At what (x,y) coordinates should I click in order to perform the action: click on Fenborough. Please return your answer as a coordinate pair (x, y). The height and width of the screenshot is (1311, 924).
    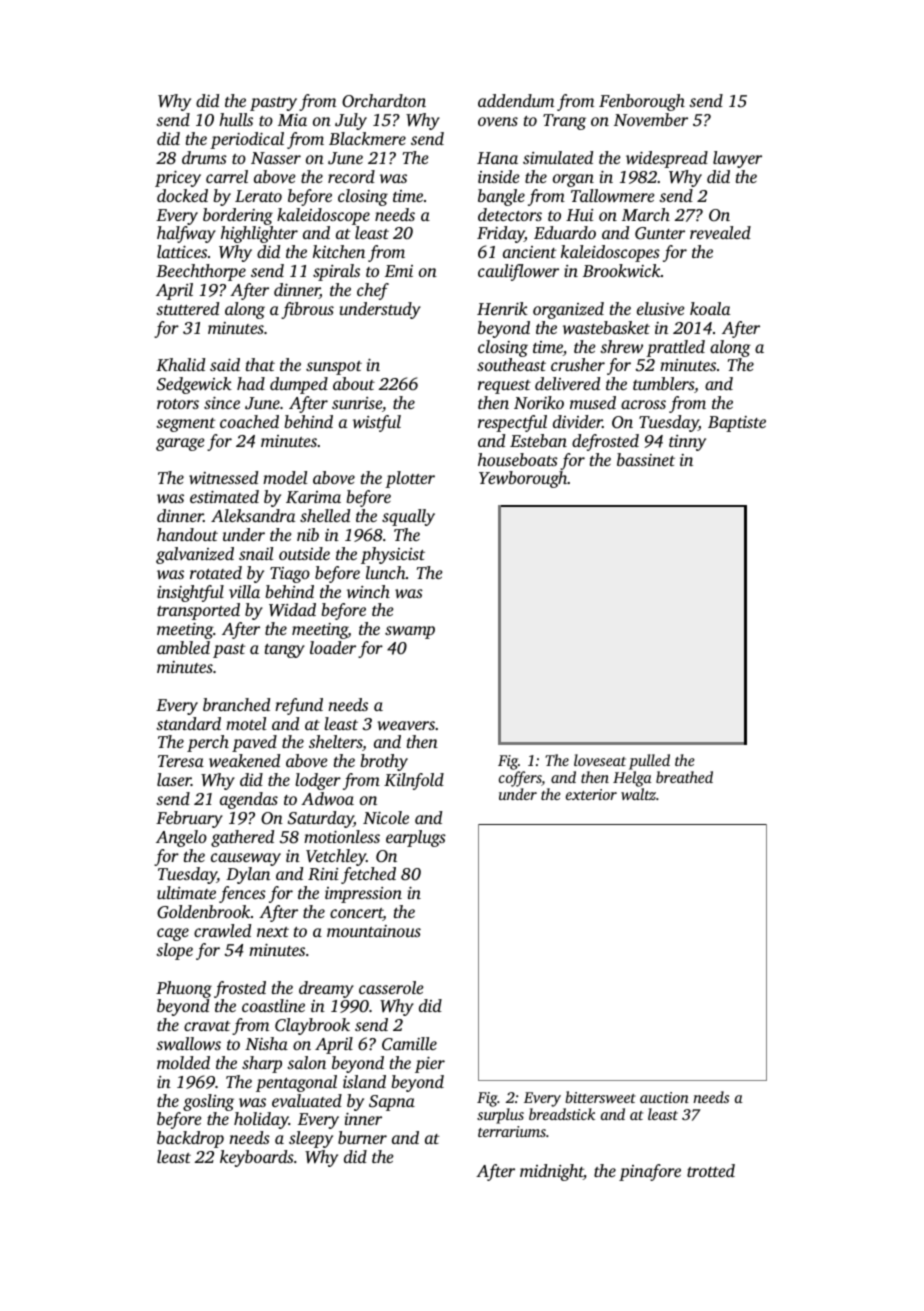
    Looking at the image, I should click on (642, 102).
